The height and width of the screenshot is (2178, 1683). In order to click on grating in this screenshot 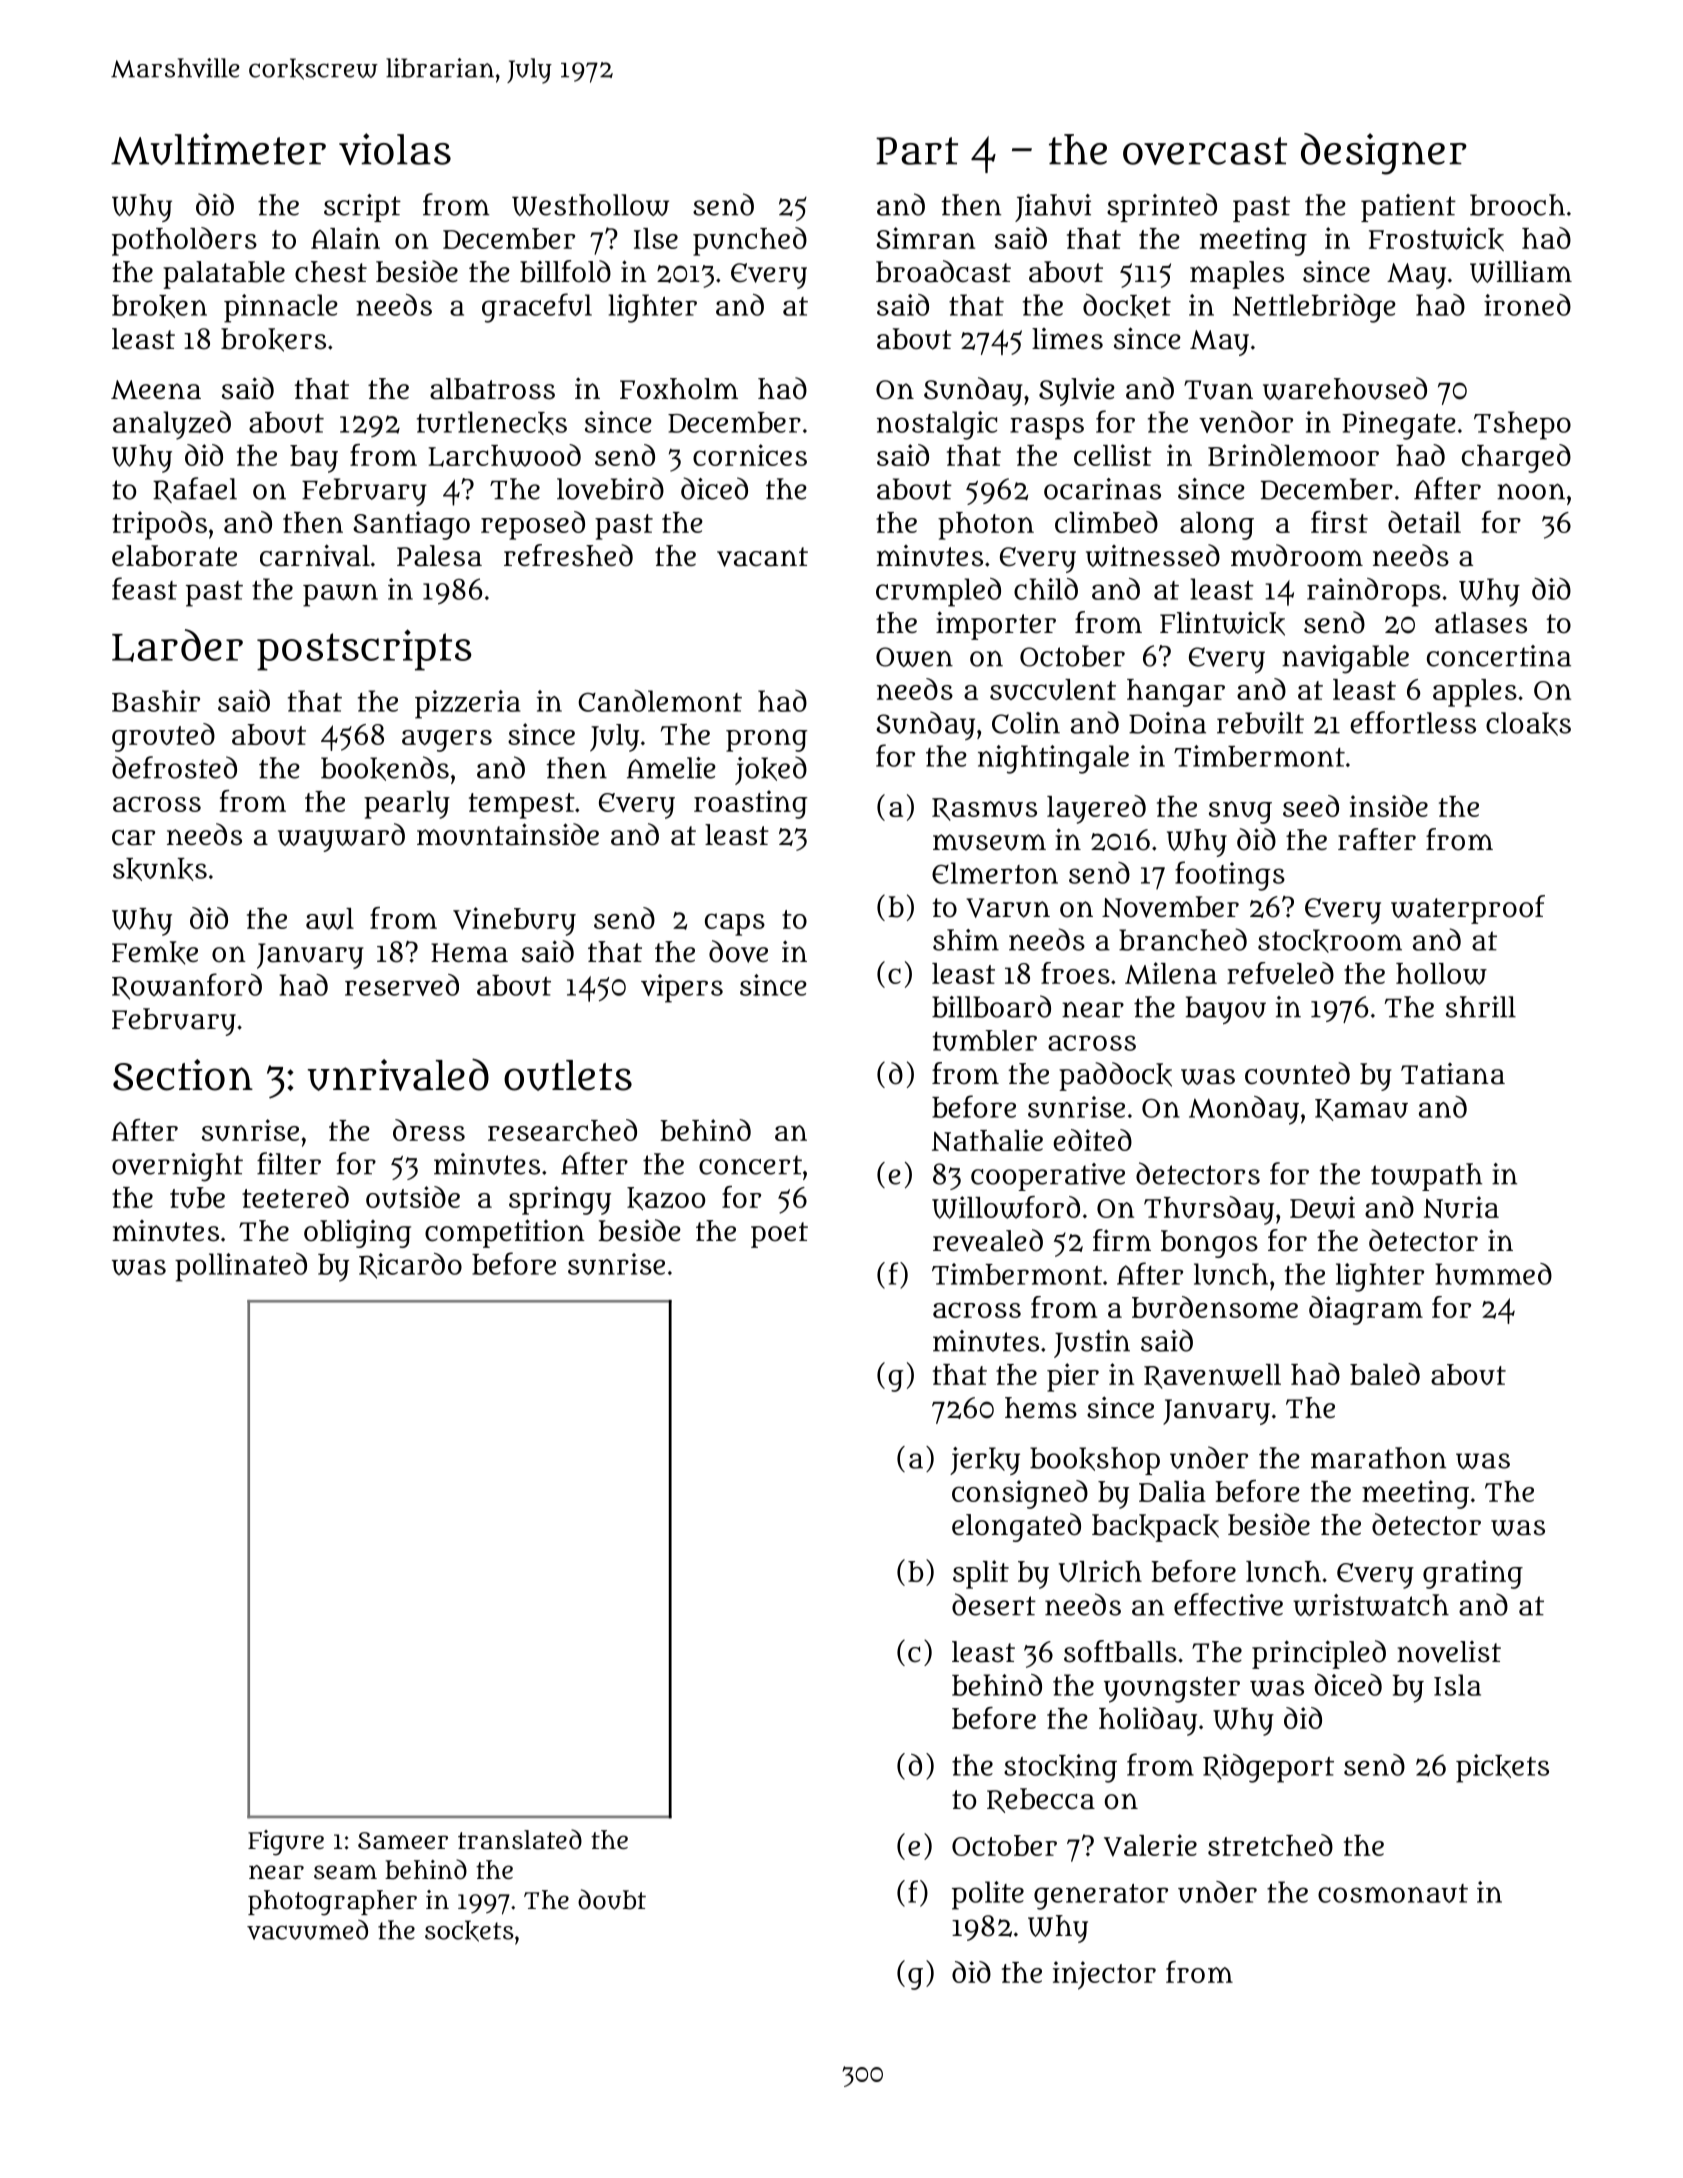, I will do `click(1473, 1574)`.
